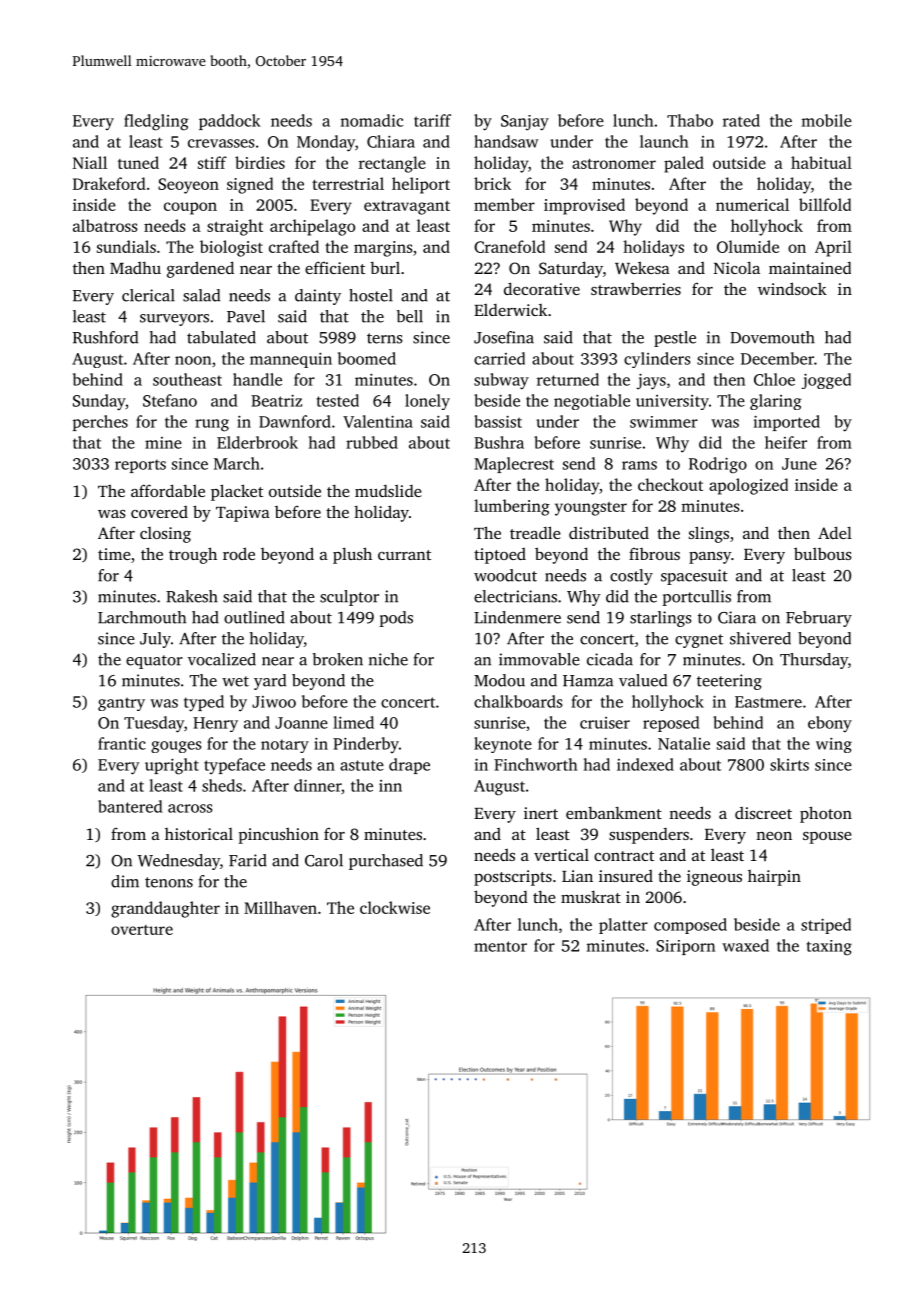 The height and width of the screenshot is (1308, 924). Describe the element at coordinates (503, 745) in the screenshot. I see `keynote` at that location.
